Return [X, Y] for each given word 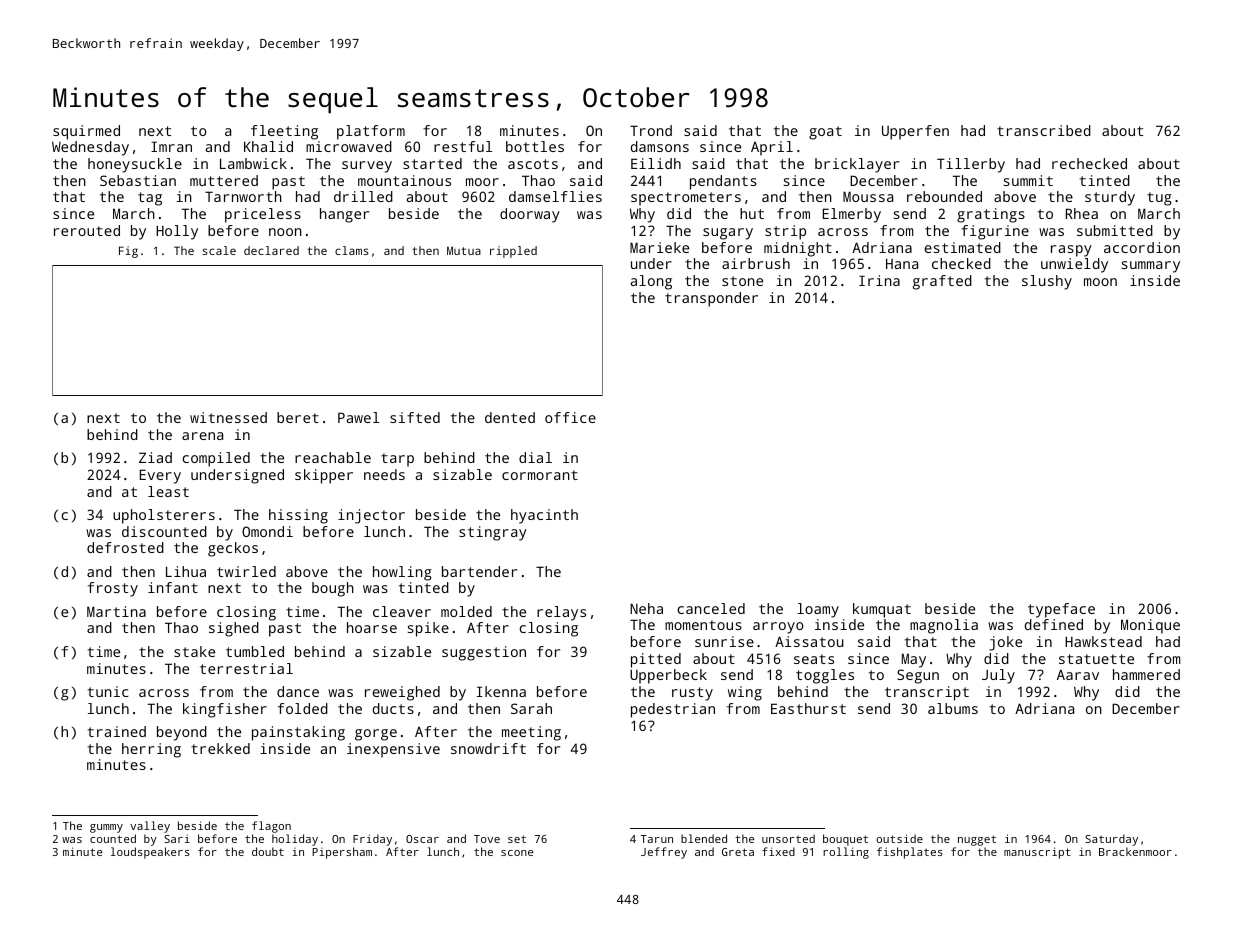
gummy [106, 828]
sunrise [724, 641]
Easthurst [808, 708]
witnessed [228, 417]
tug [1159, 199]
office [570, 417]
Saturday [1111, 840]
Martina [116, 611]
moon [1100, 282]
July [998, 676]
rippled [513, 252]
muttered [224, 180]
